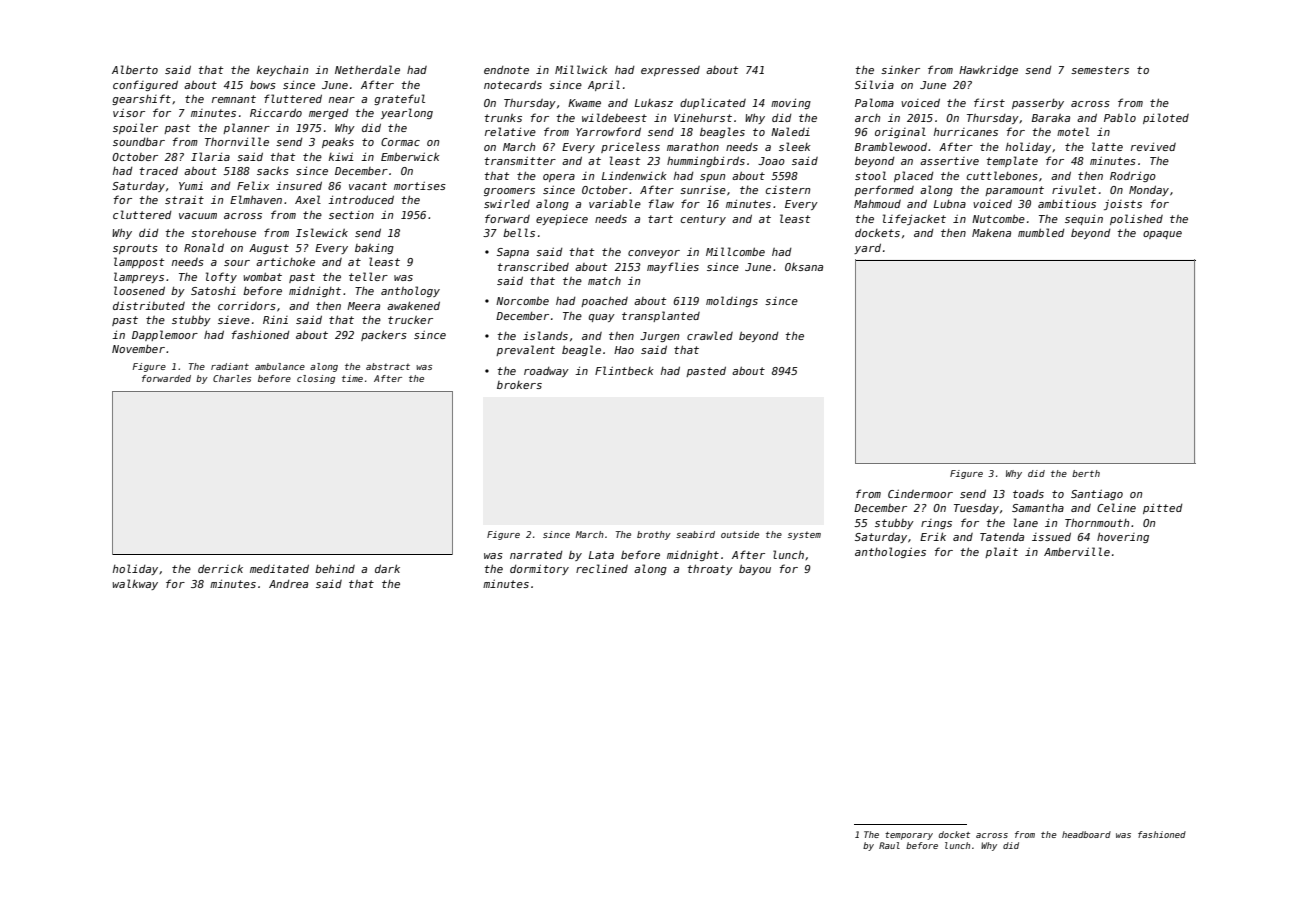  What do you see at coordinates (351, 215) in the screenshot?
I see `section` at bounding box center [351, 215].
